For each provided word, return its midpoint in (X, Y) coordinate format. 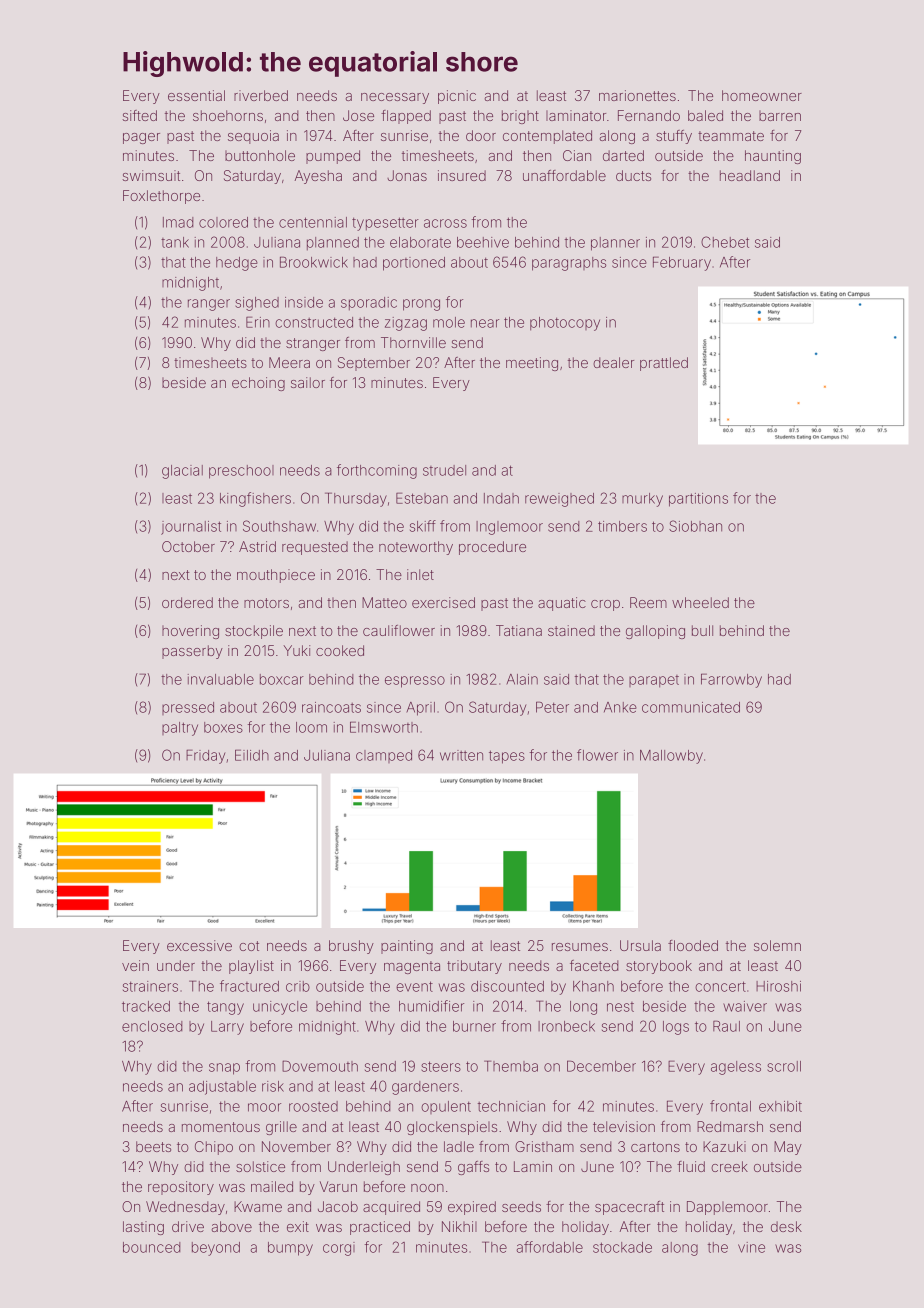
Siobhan (695, 526)
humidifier (431, 1006)
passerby (192, 652)
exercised (443, 602)
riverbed (261, 95)
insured (462, 175)
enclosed (152, 1026)
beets (153, 1146)
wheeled (700, 602)
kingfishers (255, 499)
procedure (492, 548)
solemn (777, 945)
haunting (773, 157)
